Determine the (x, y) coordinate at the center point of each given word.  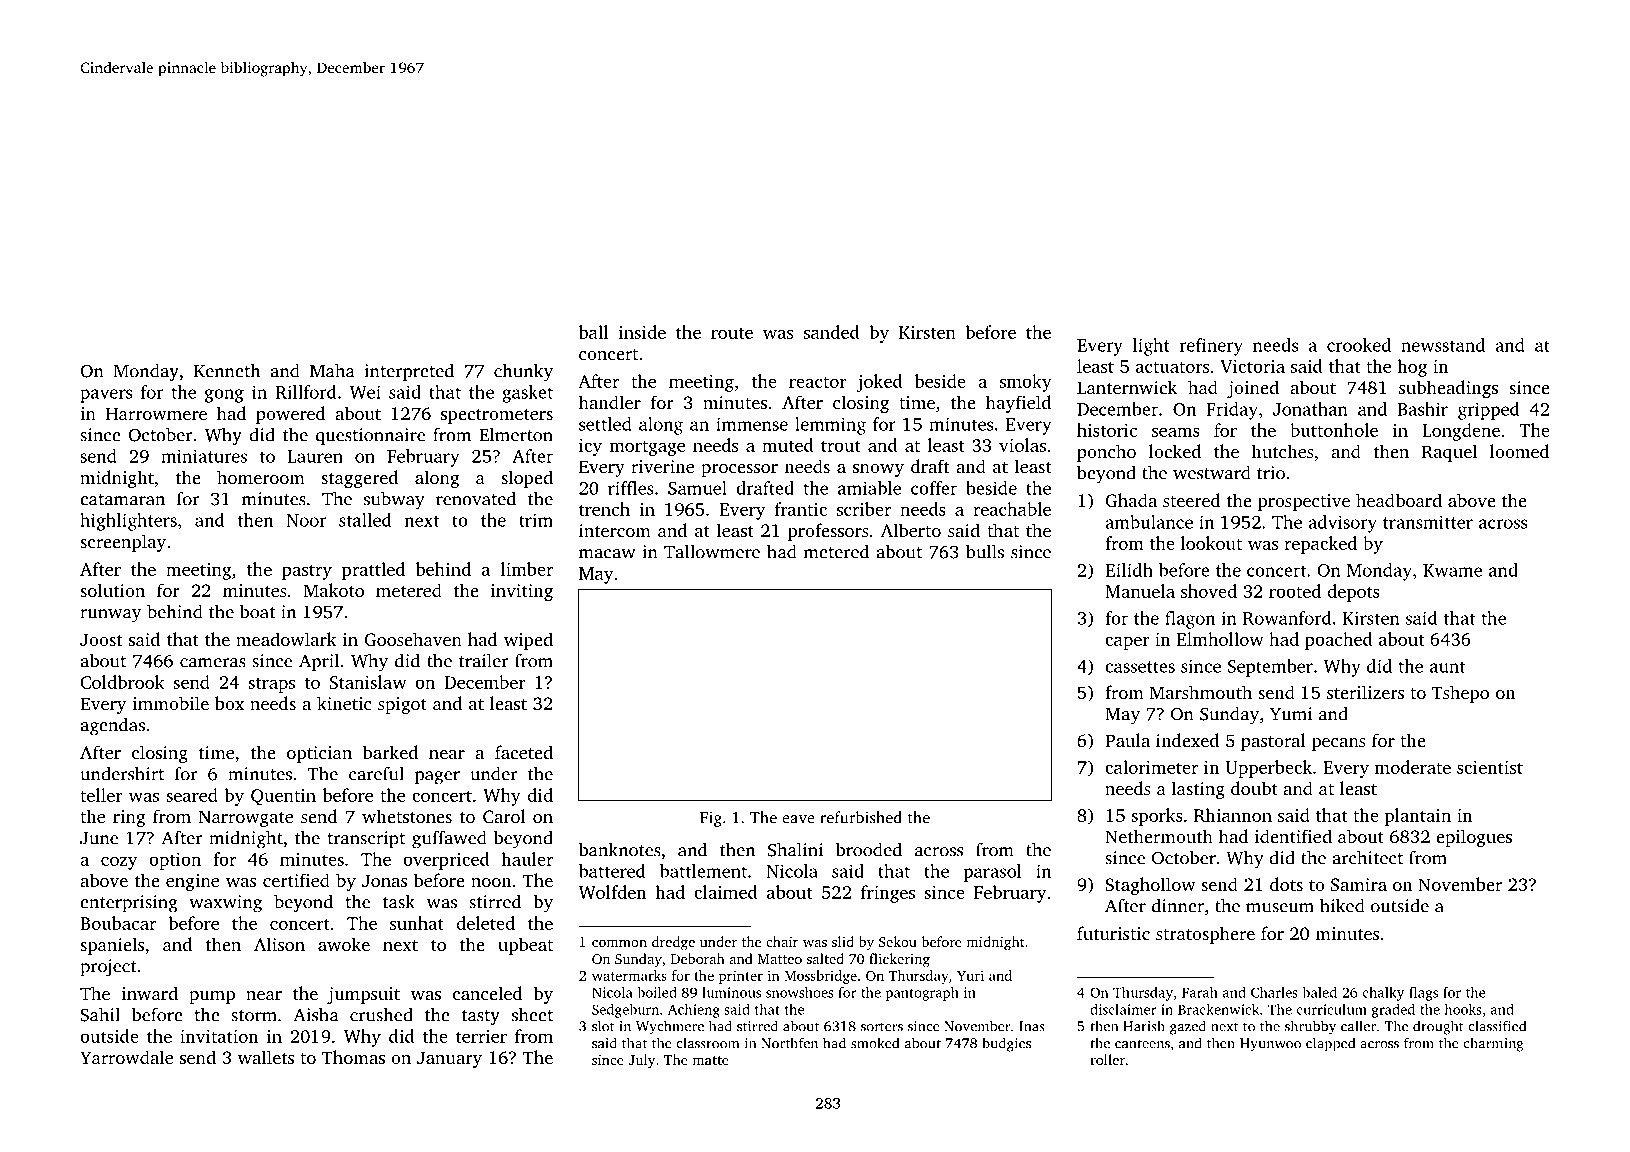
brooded (869, 849)
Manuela (1140, 591)
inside (642, 332)
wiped (528, 641)
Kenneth (227, 371)
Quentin (283, 797)
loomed (1520, 451)
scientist (1490, 767)
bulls (985, 551)
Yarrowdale (126, 1057)
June (99, 838)
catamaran (122, 500)
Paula (1127, 740)
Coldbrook (122, 682)
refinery (1211, 347)
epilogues (1474, 838)
